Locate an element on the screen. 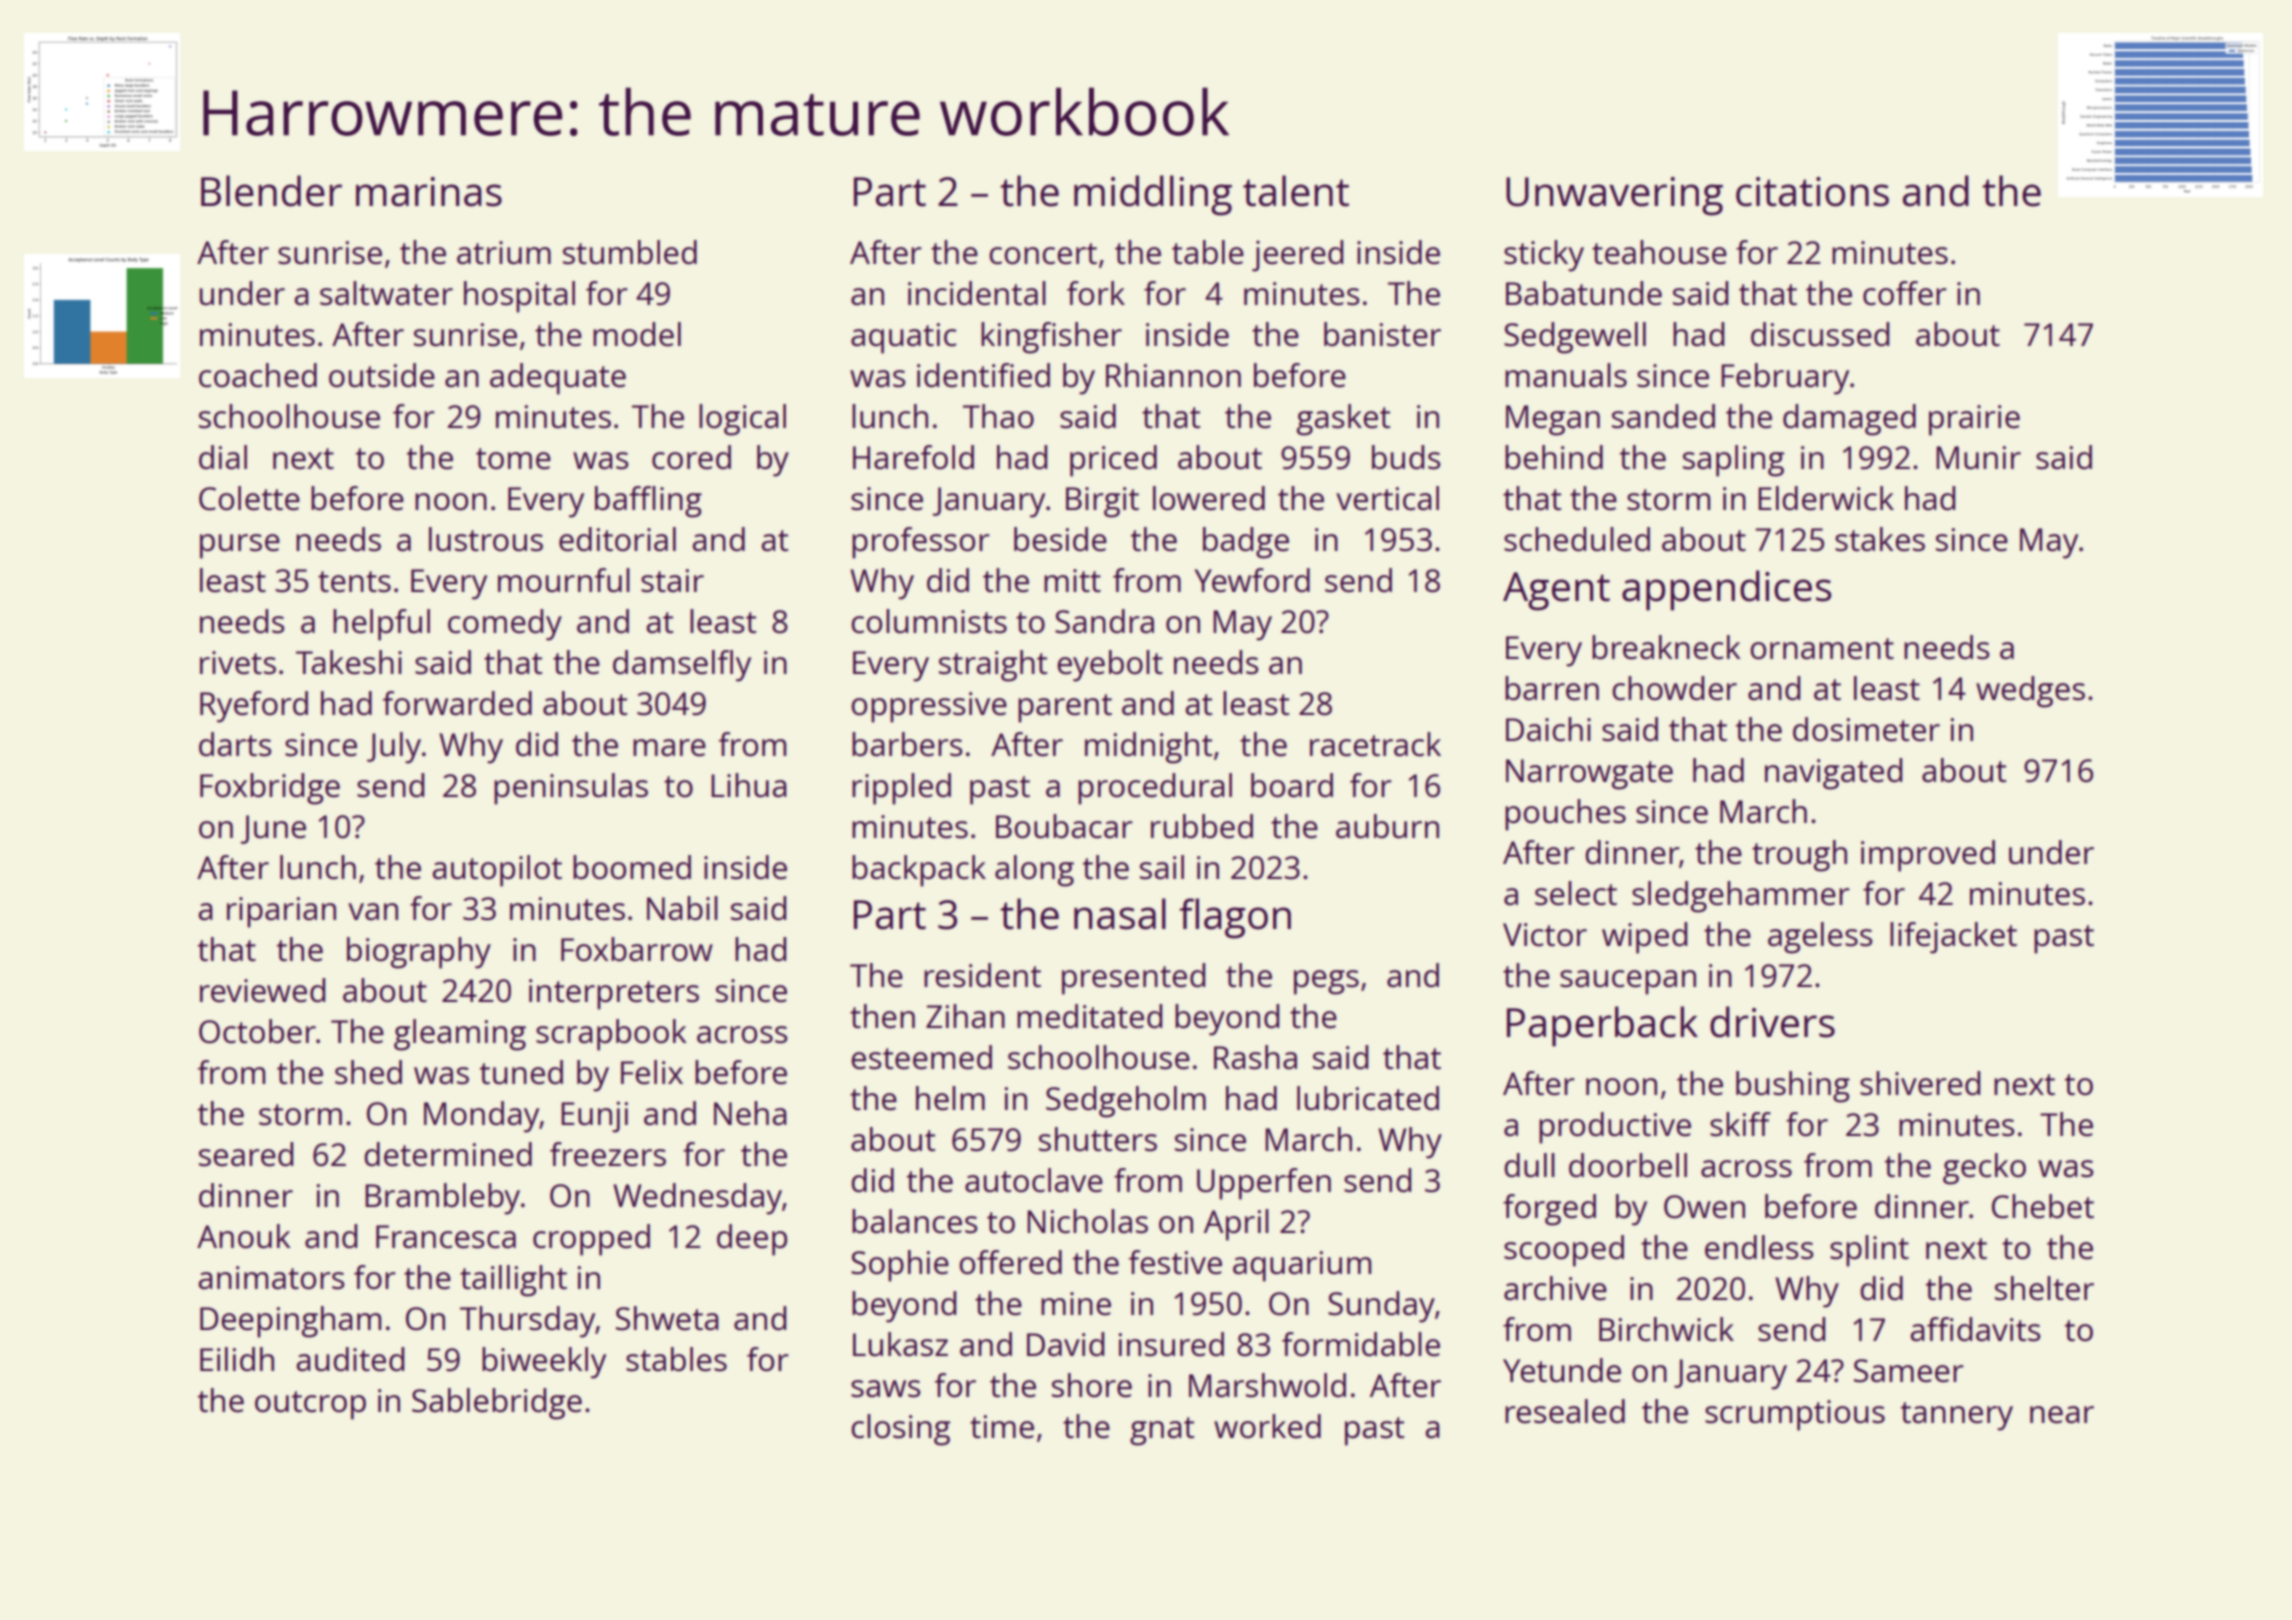 This screenshot has width=2292, height=1620. Yewford is located at coordinates (1252, 580).
